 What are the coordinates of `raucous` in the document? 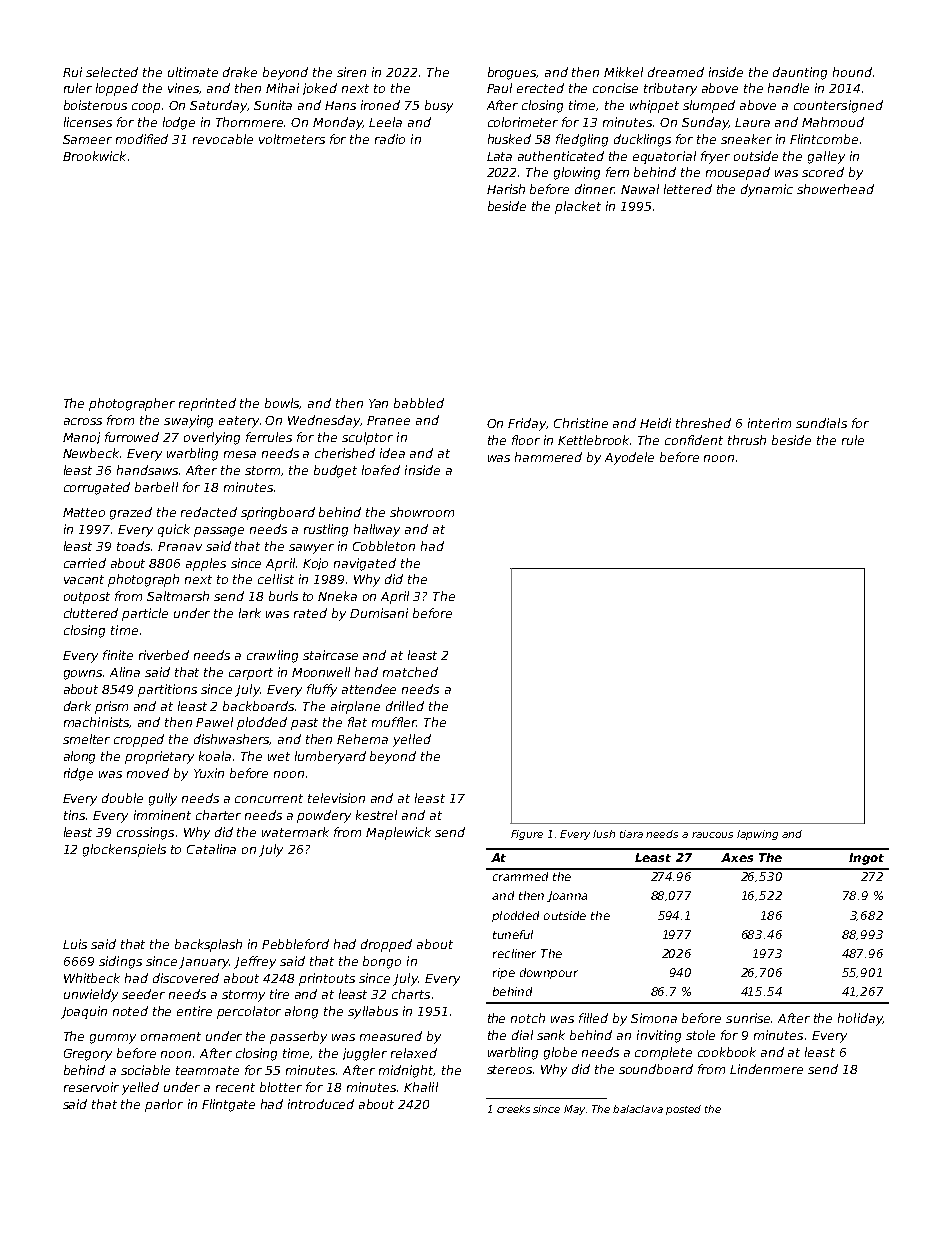 It's located at (712, 835).
